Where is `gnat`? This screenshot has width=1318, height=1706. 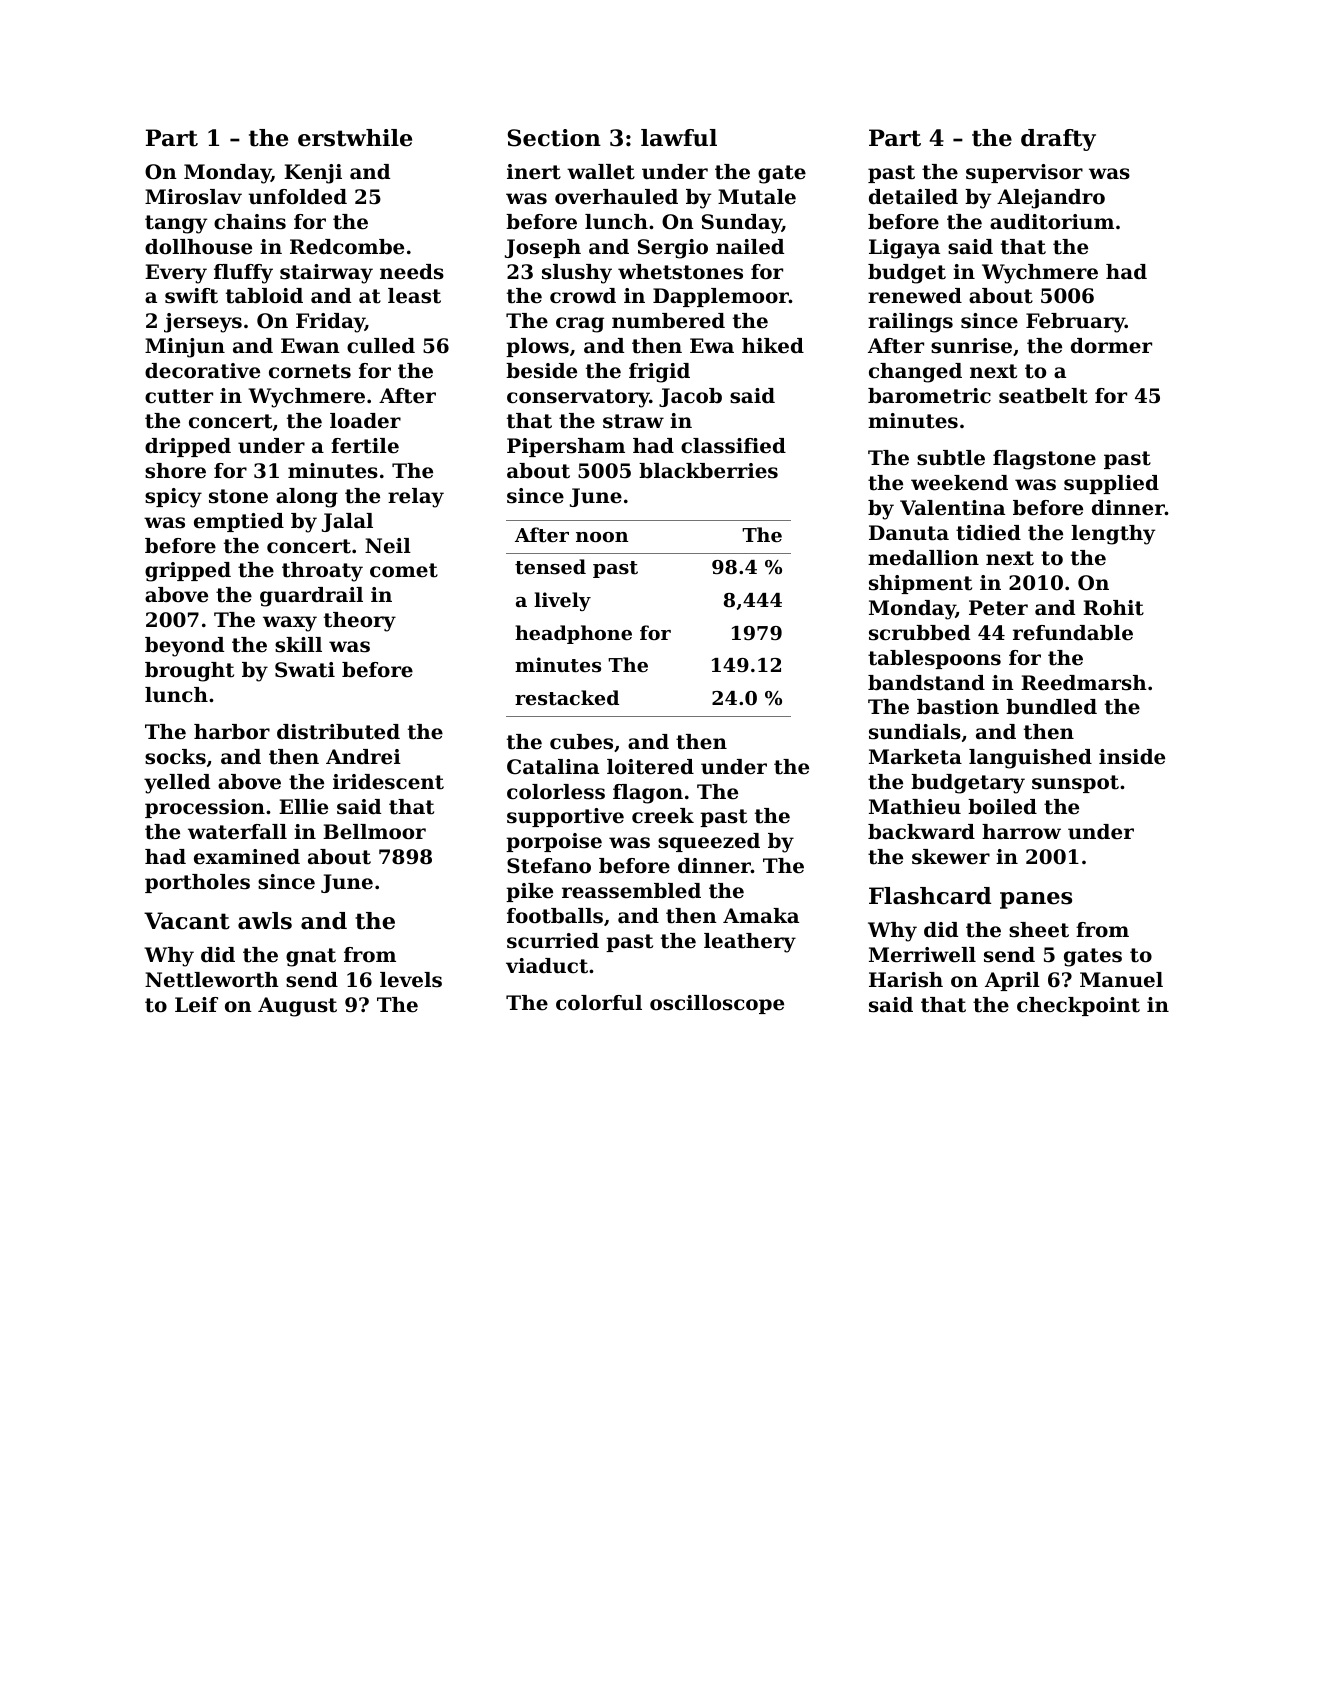 gnat is located at coordinates (311, 957).
